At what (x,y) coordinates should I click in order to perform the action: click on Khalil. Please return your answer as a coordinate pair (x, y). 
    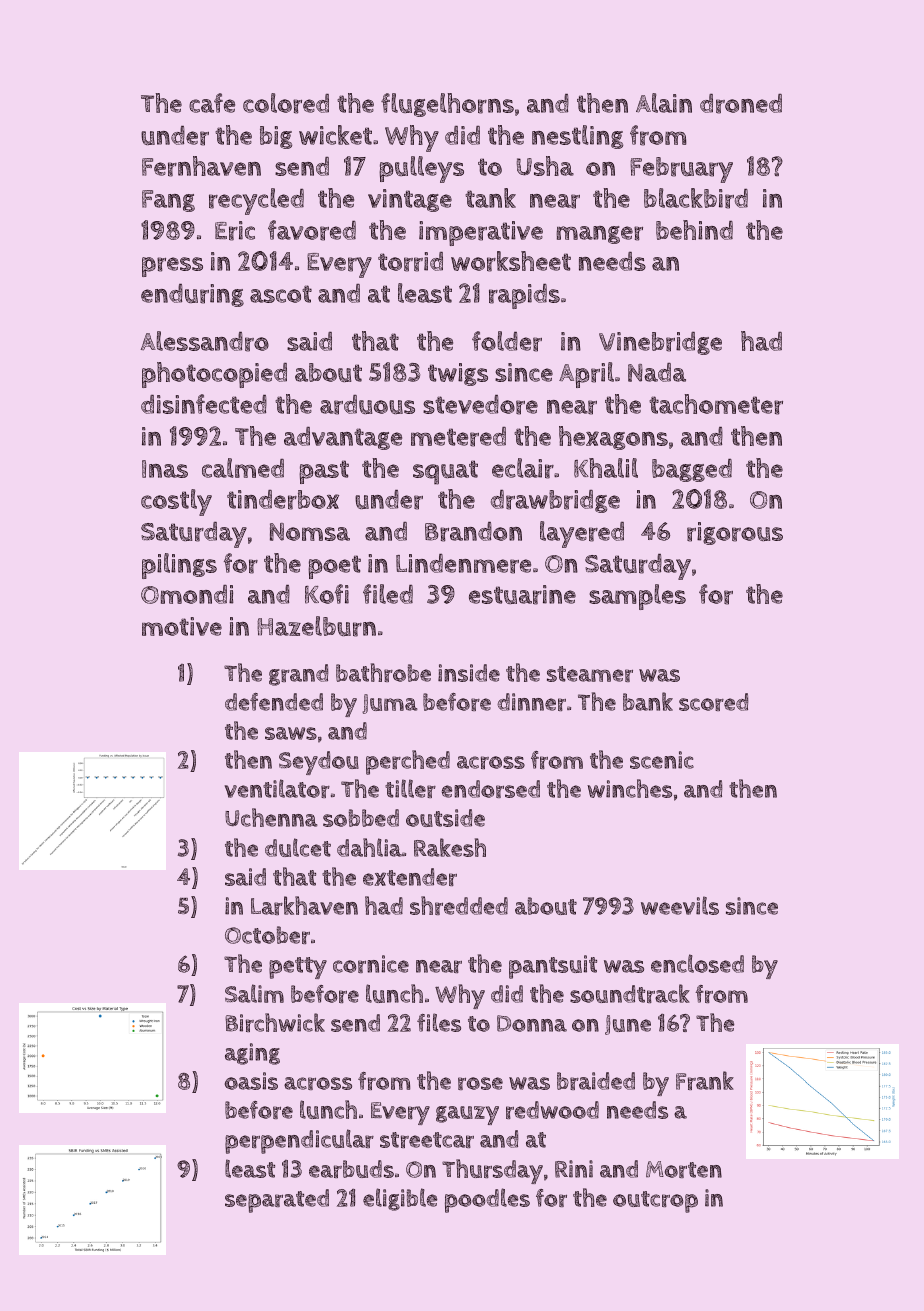
    Looking at the image, I should click on (606, 468).
